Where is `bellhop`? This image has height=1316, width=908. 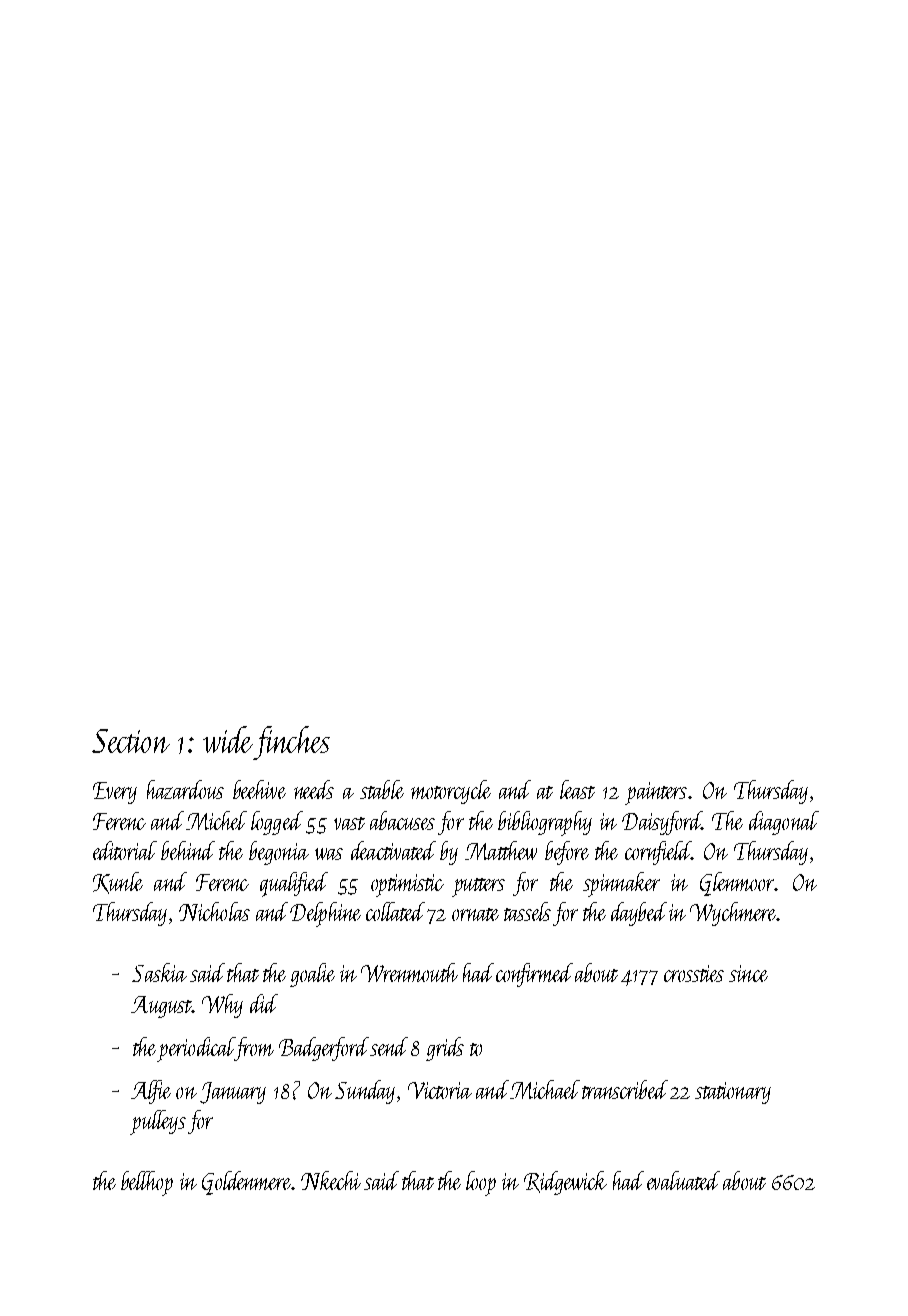
bellhop is located at coordinates (147, 1183).
